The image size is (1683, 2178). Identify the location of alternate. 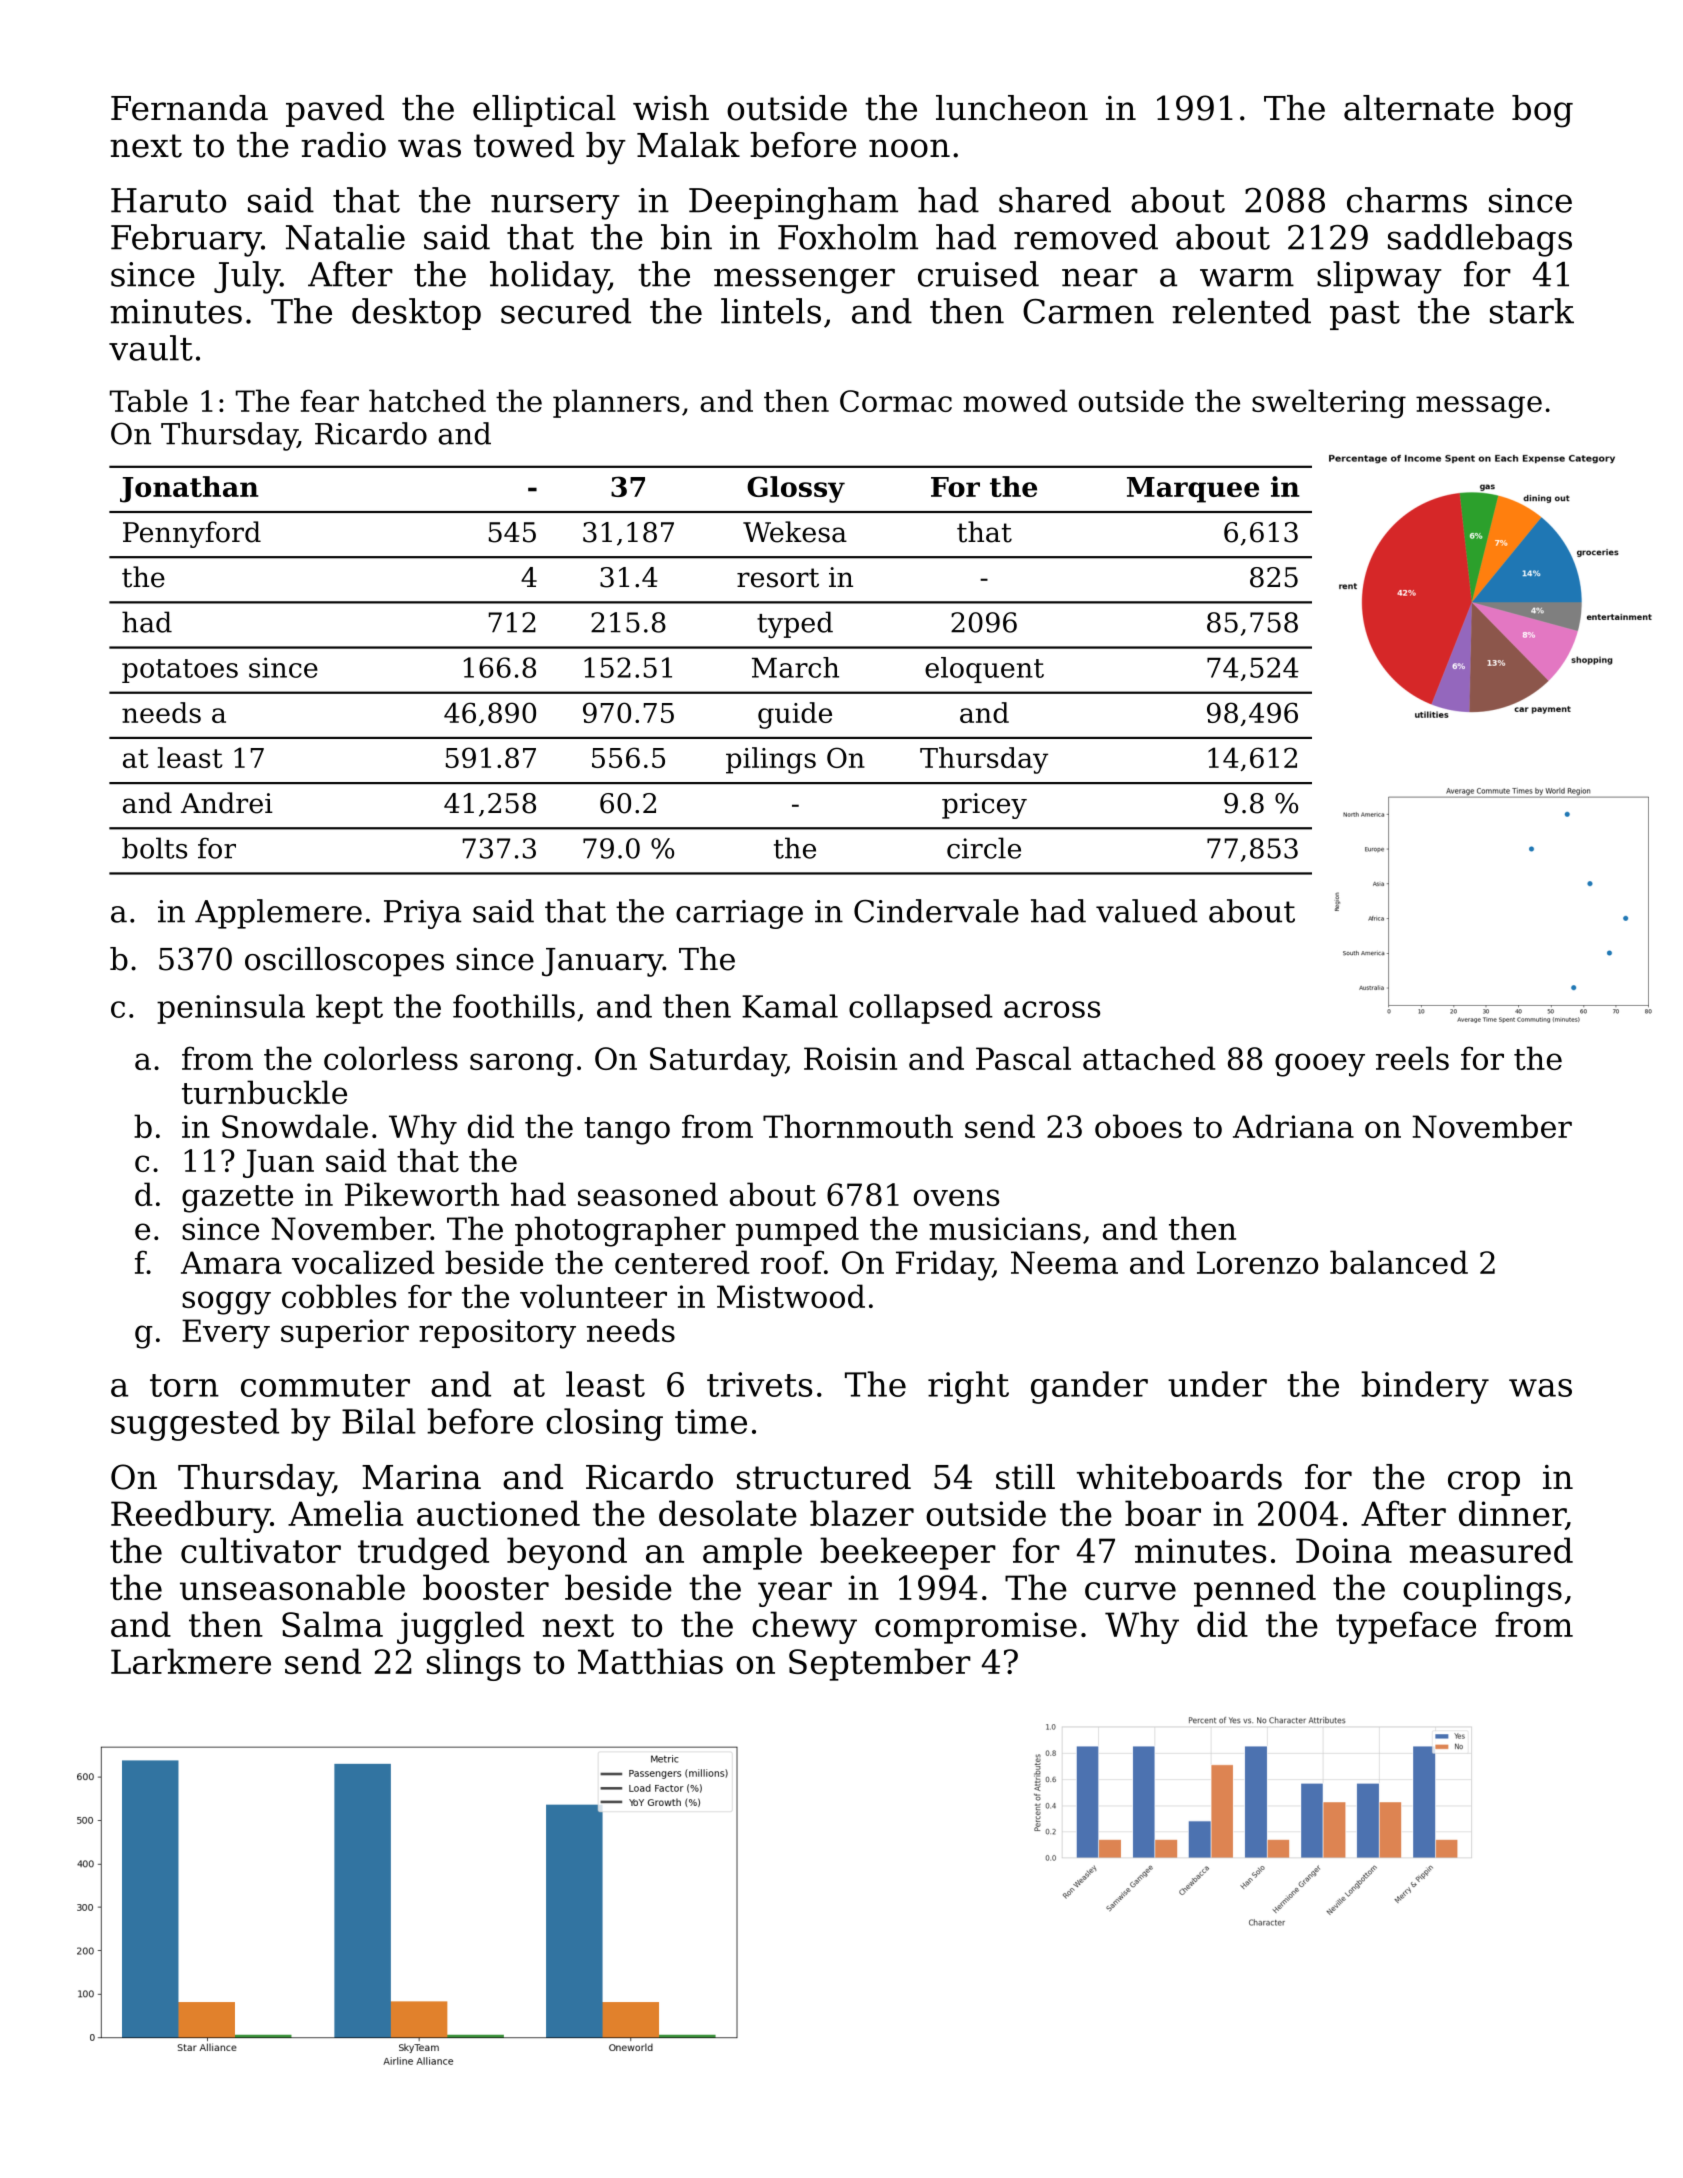
(1419, 108).
